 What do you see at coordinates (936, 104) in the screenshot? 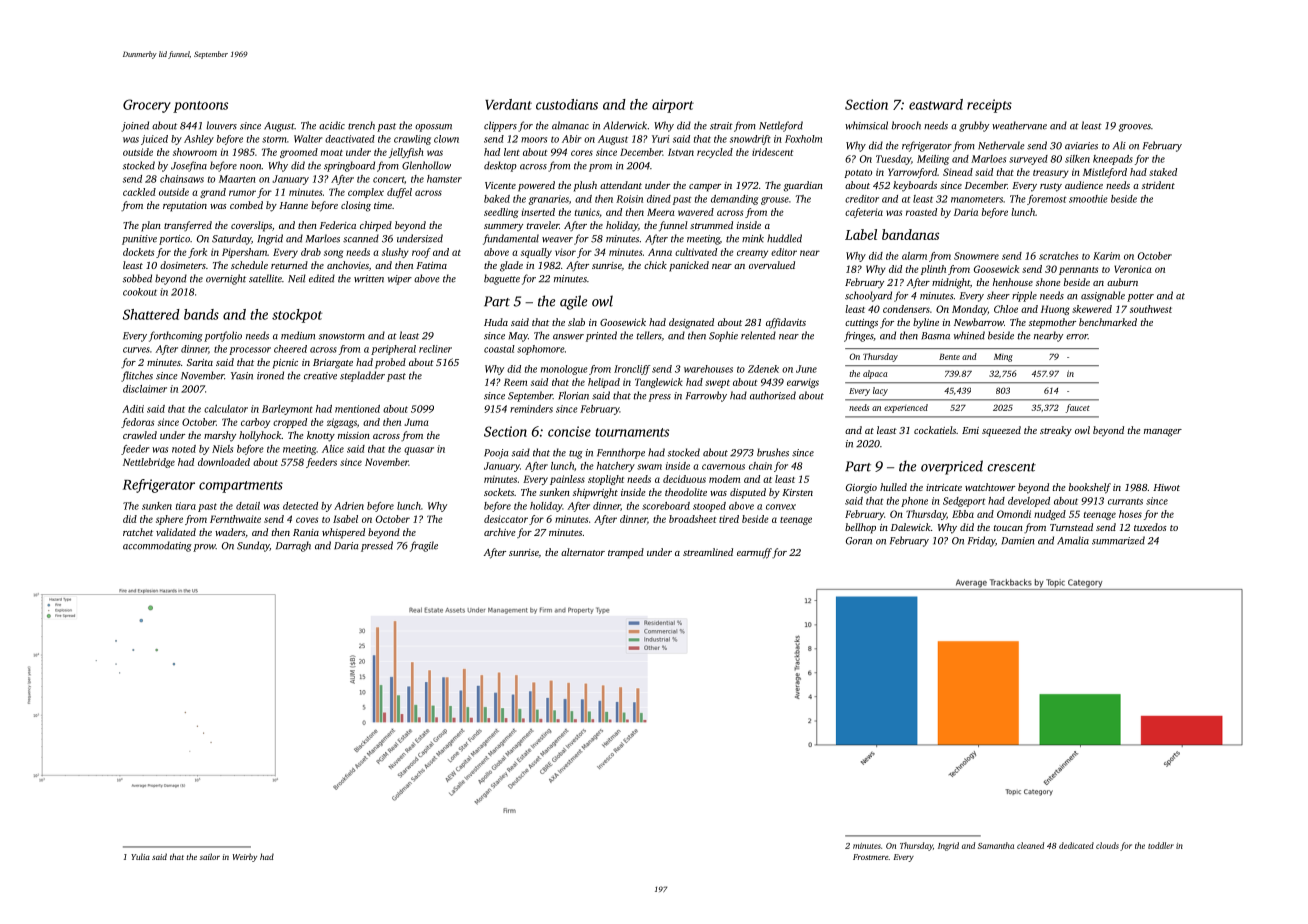
I see `eastward` at bounding box center [936, 104].
